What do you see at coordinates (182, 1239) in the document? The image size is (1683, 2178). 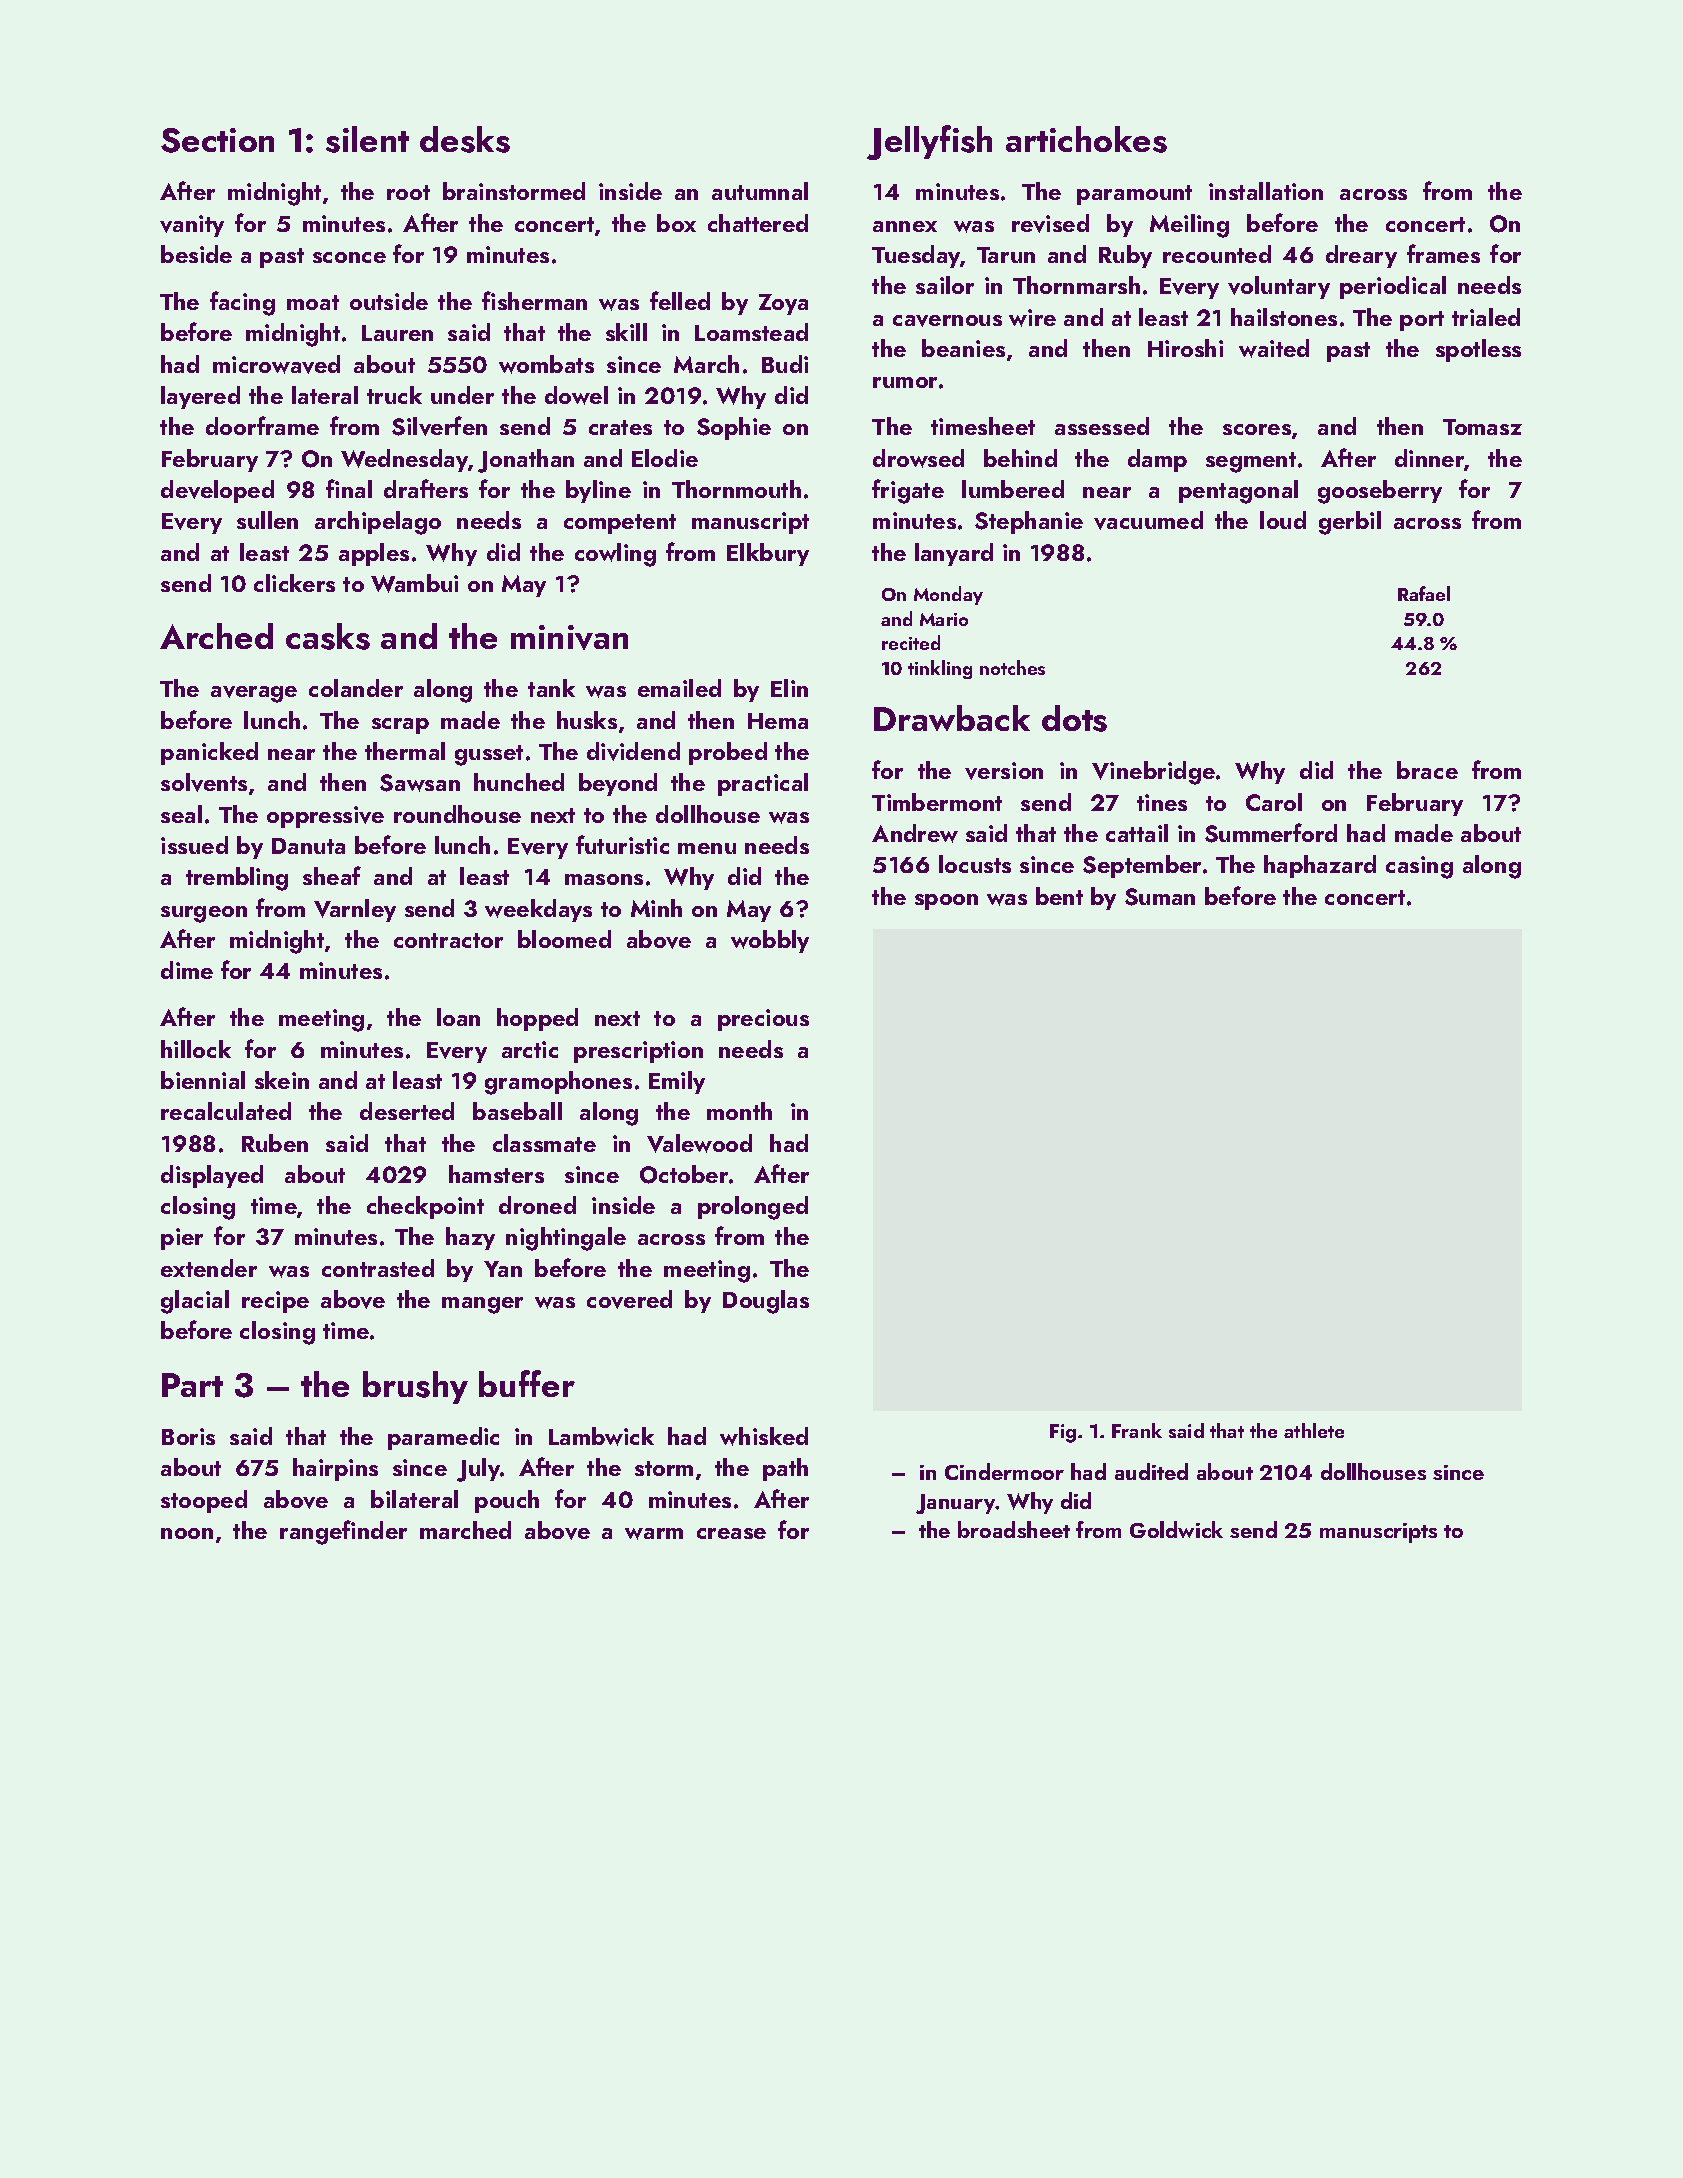 I see `pier` at bounding box center [182, 1239].
